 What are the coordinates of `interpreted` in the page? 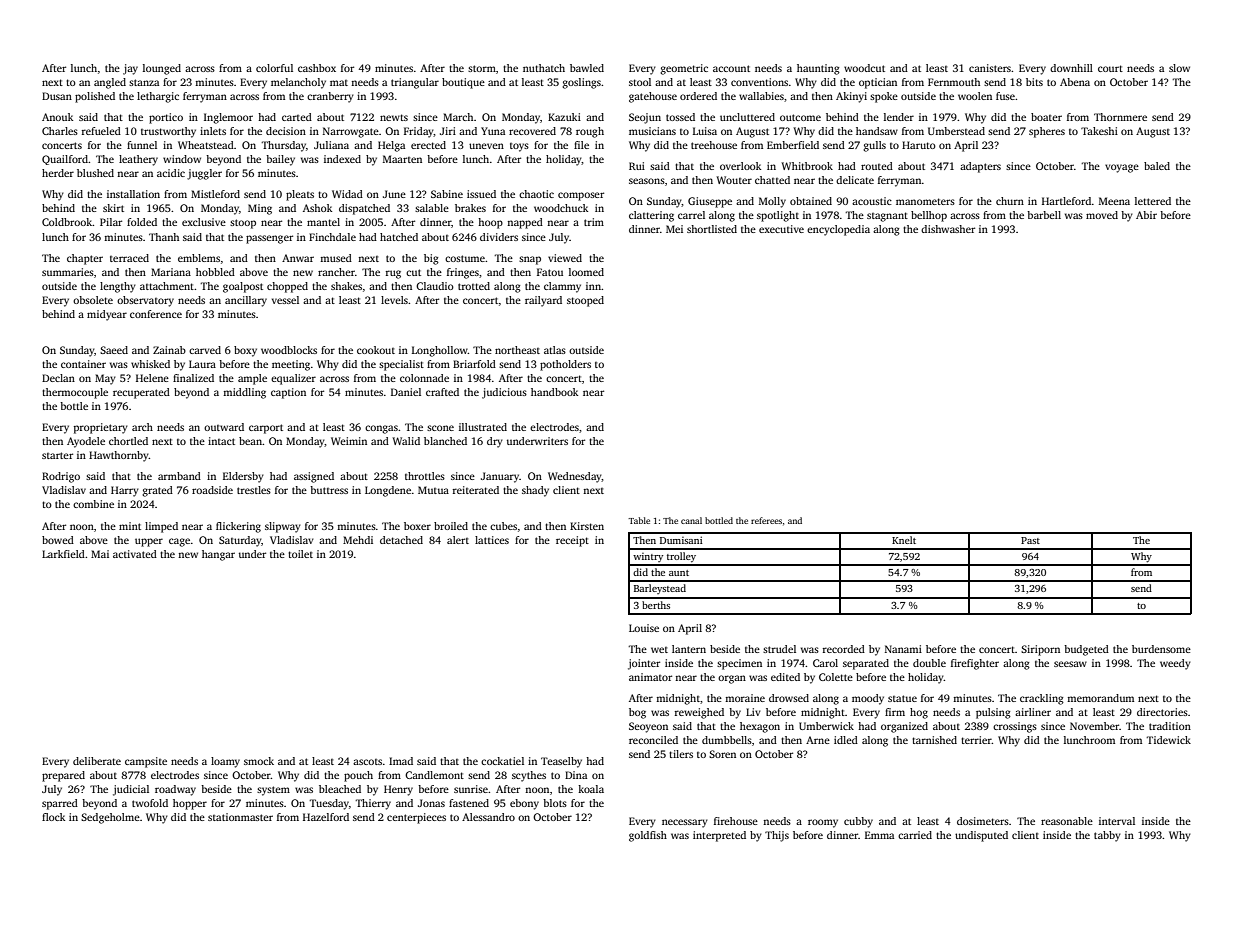 It's located at (719, 836).
